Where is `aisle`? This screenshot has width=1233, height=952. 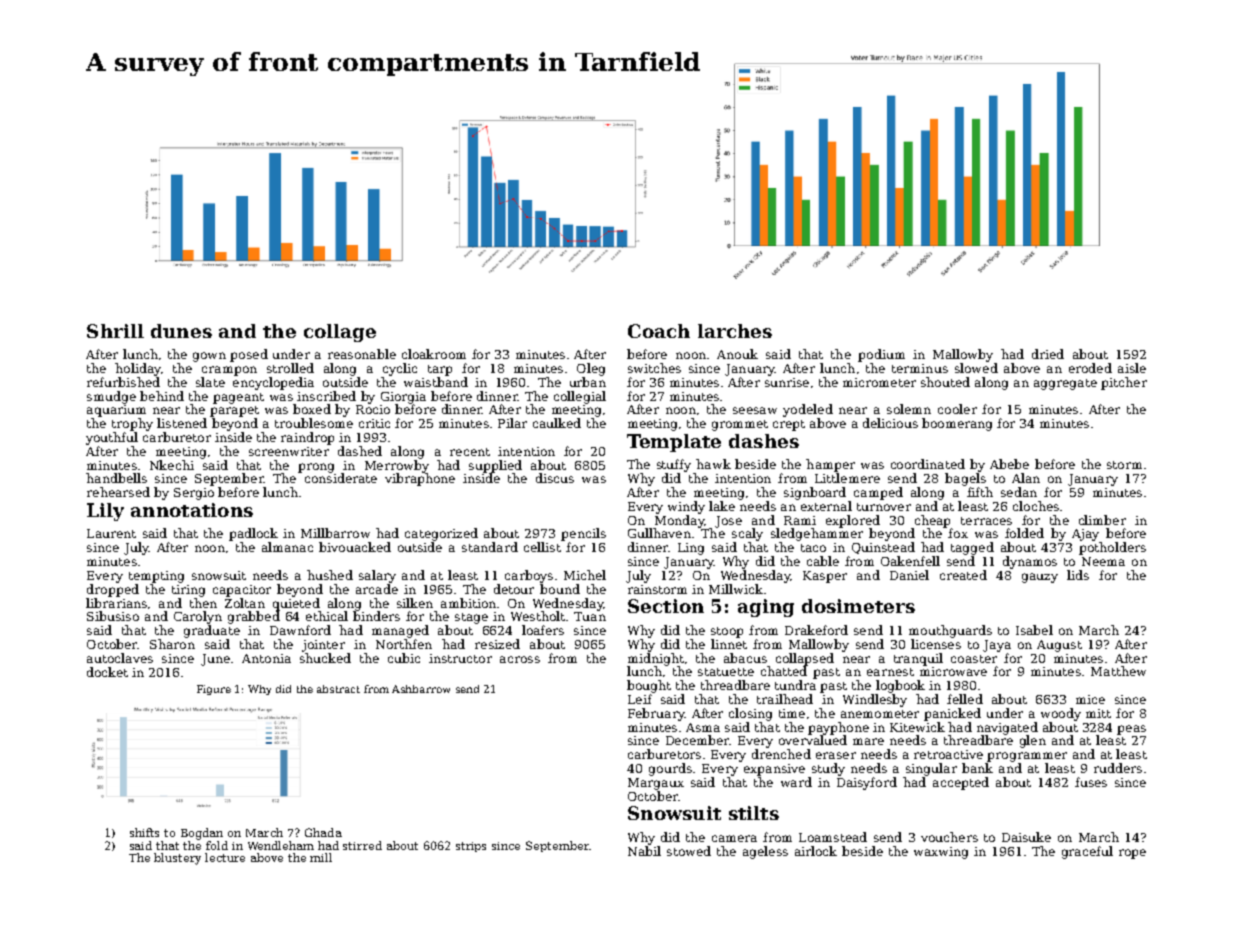 aisle is located at coordinates (1132, 368).
